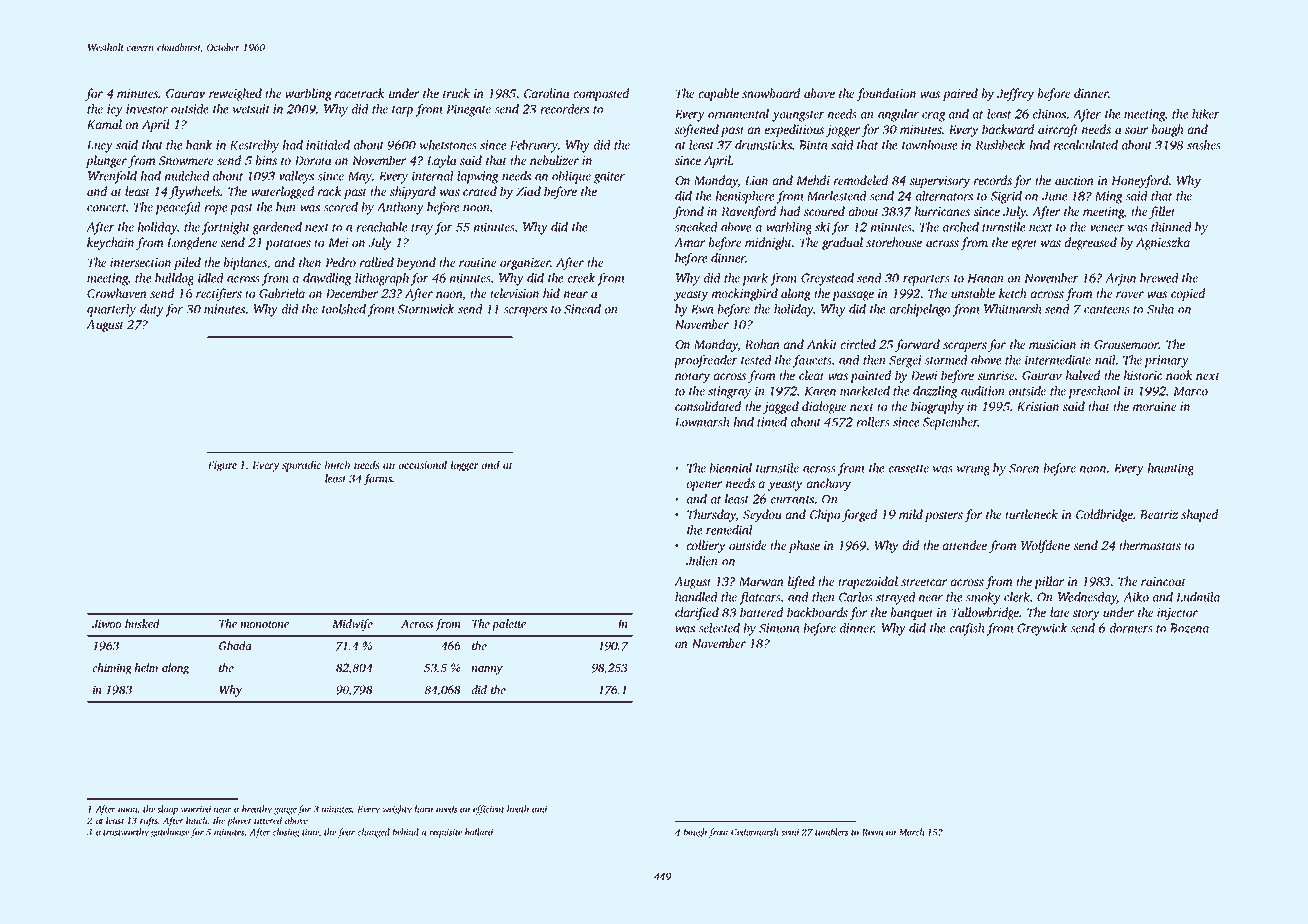 The image size is (1308, 924). What do you see at coordinates (961, 227) in the image?
I see `arched` at bounding box center [961, 227].
